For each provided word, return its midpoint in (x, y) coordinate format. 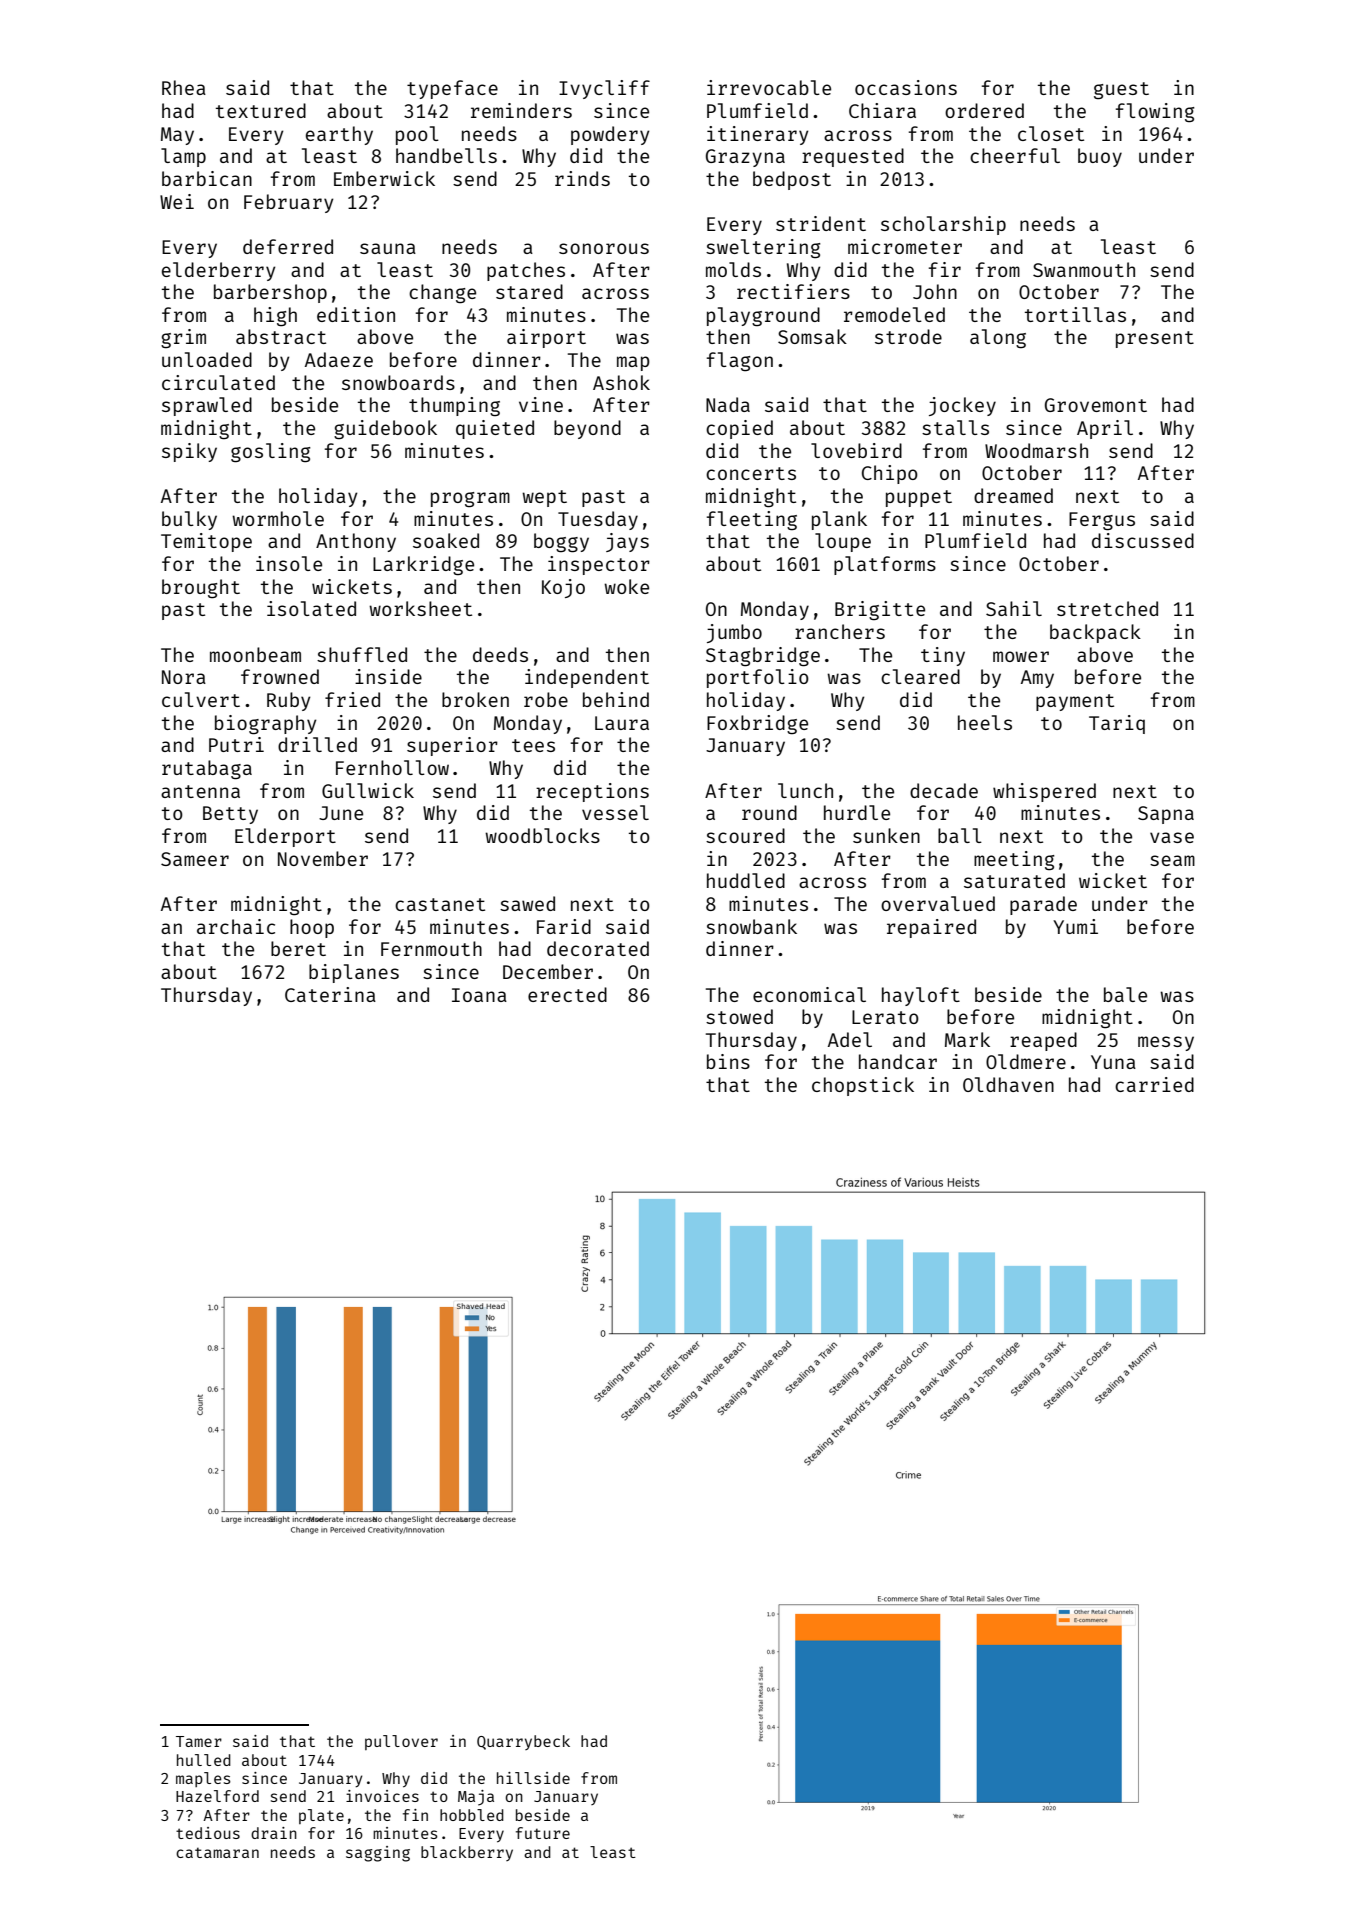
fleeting (752, 520)
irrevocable (769, 87)
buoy (1100, 157)
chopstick (863, 1086)
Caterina (330, 994)
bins (728, 1061)
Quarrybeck (523, 1742)
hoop (312, 928)
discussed (1143, 540)
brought (201, 588)
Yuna (1113, 1062)
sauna (388, 248)
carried (1154, 1084)
